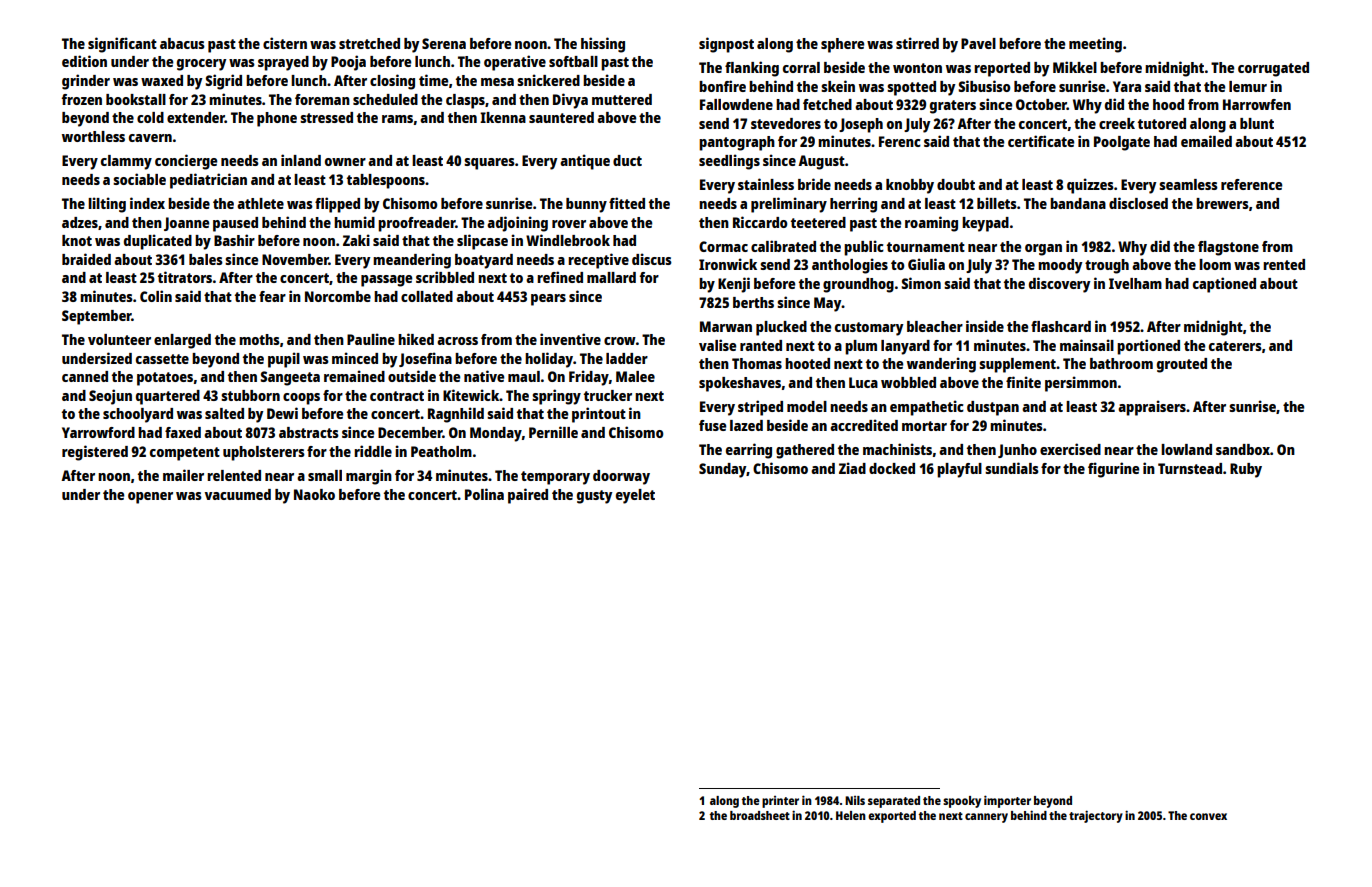 The image size is (1372, 887). Describe the element at coordinates (1222, 203) in the screenshot. I see `brewers` at that location.
